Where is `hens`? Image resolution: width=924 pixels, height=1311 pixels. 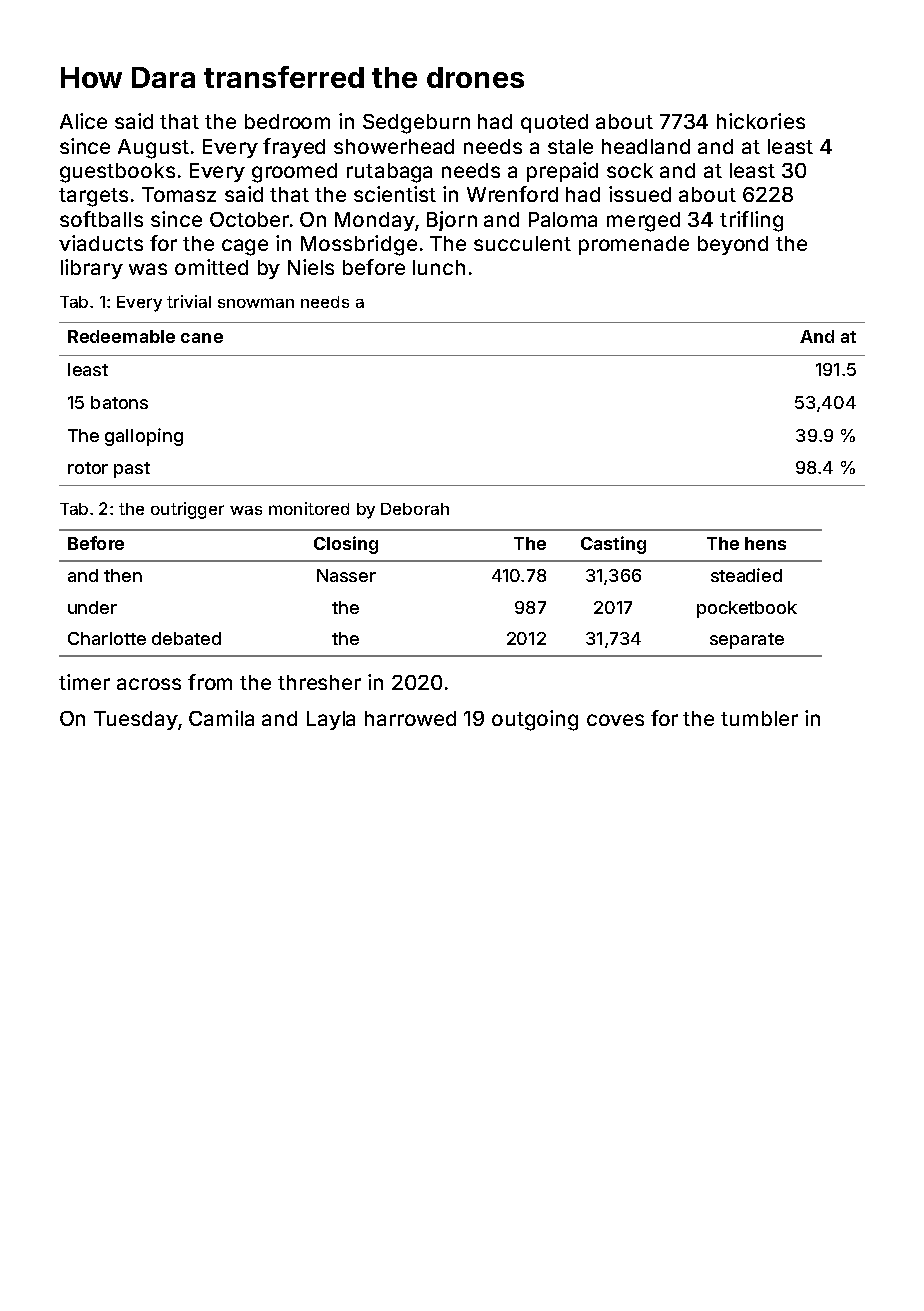
hens is located at coordinates (765, 543).
